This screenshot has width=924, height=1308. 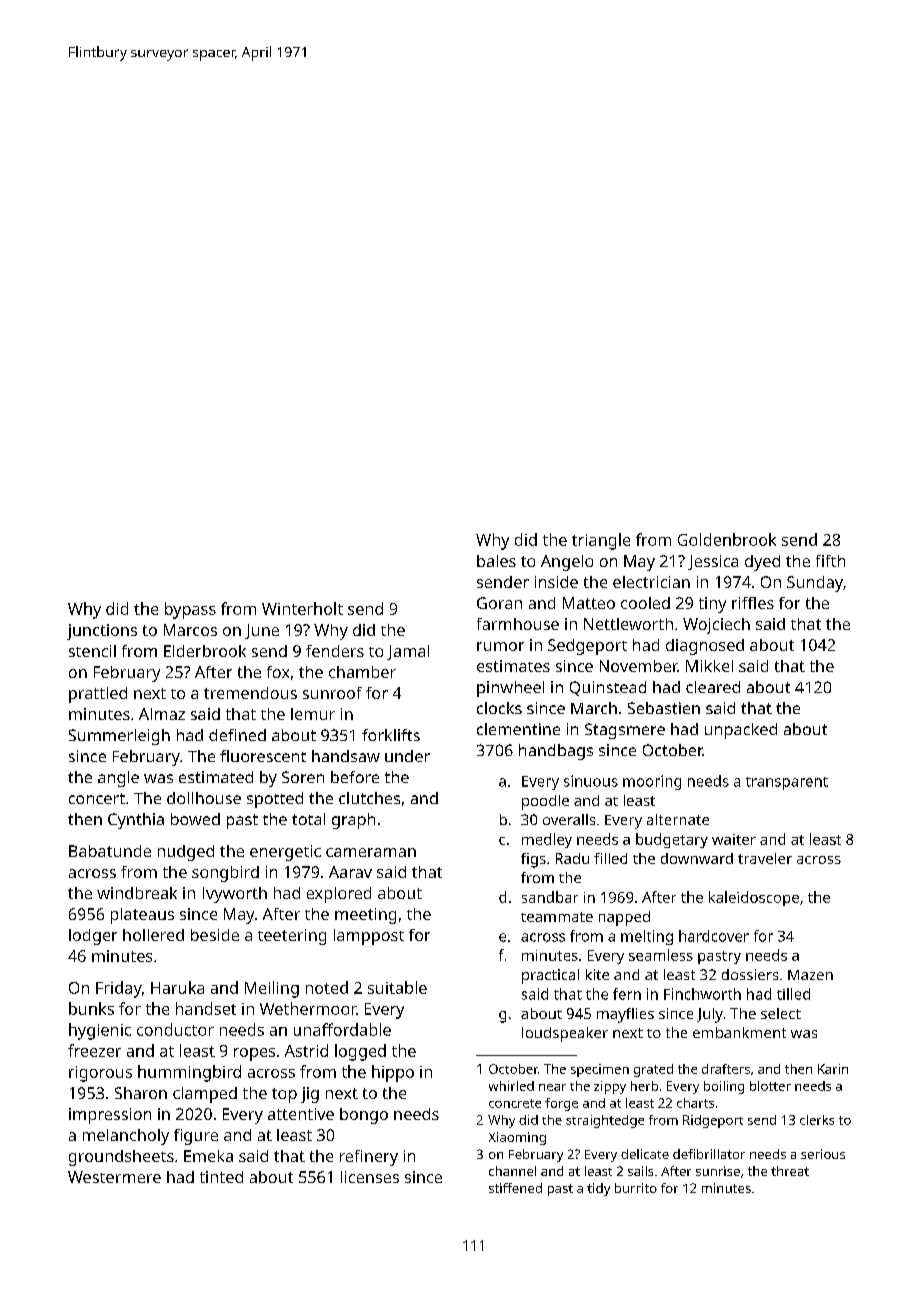 What do you see at coordinates (661, 955) in the screenshot?
I see `seamless` at bounding box center [661, 955].
